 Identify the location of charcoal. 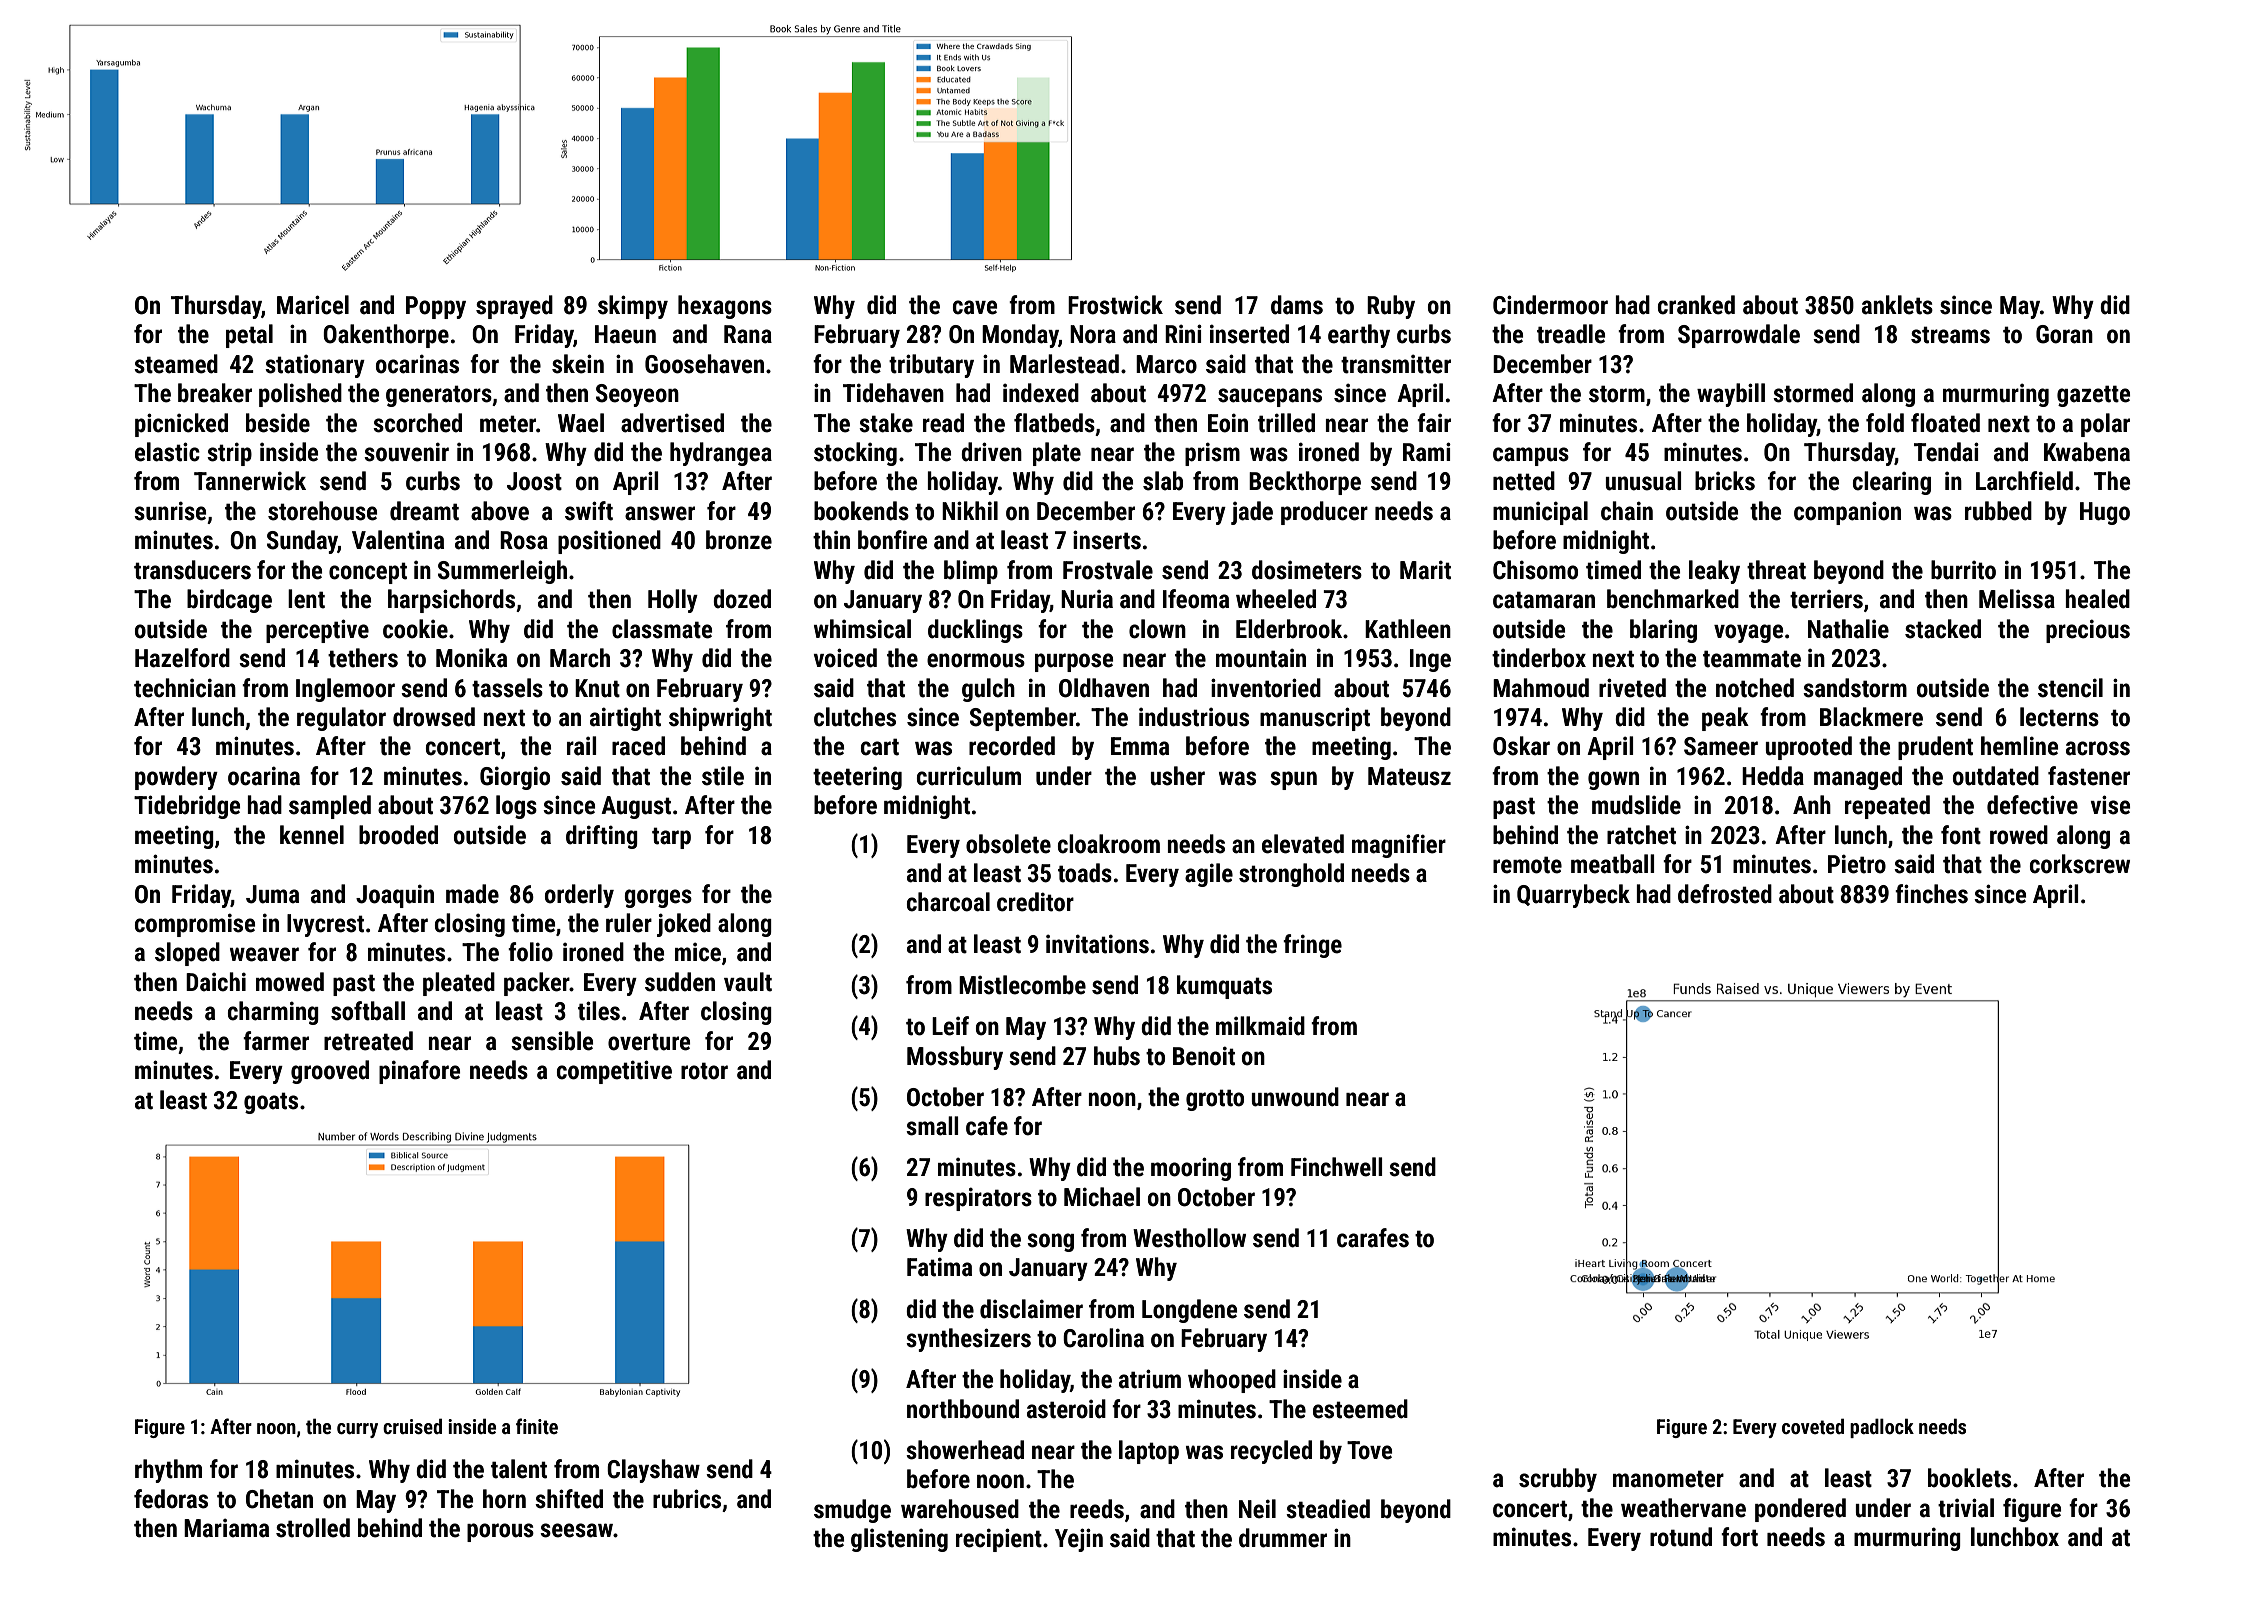
(948, 902).
